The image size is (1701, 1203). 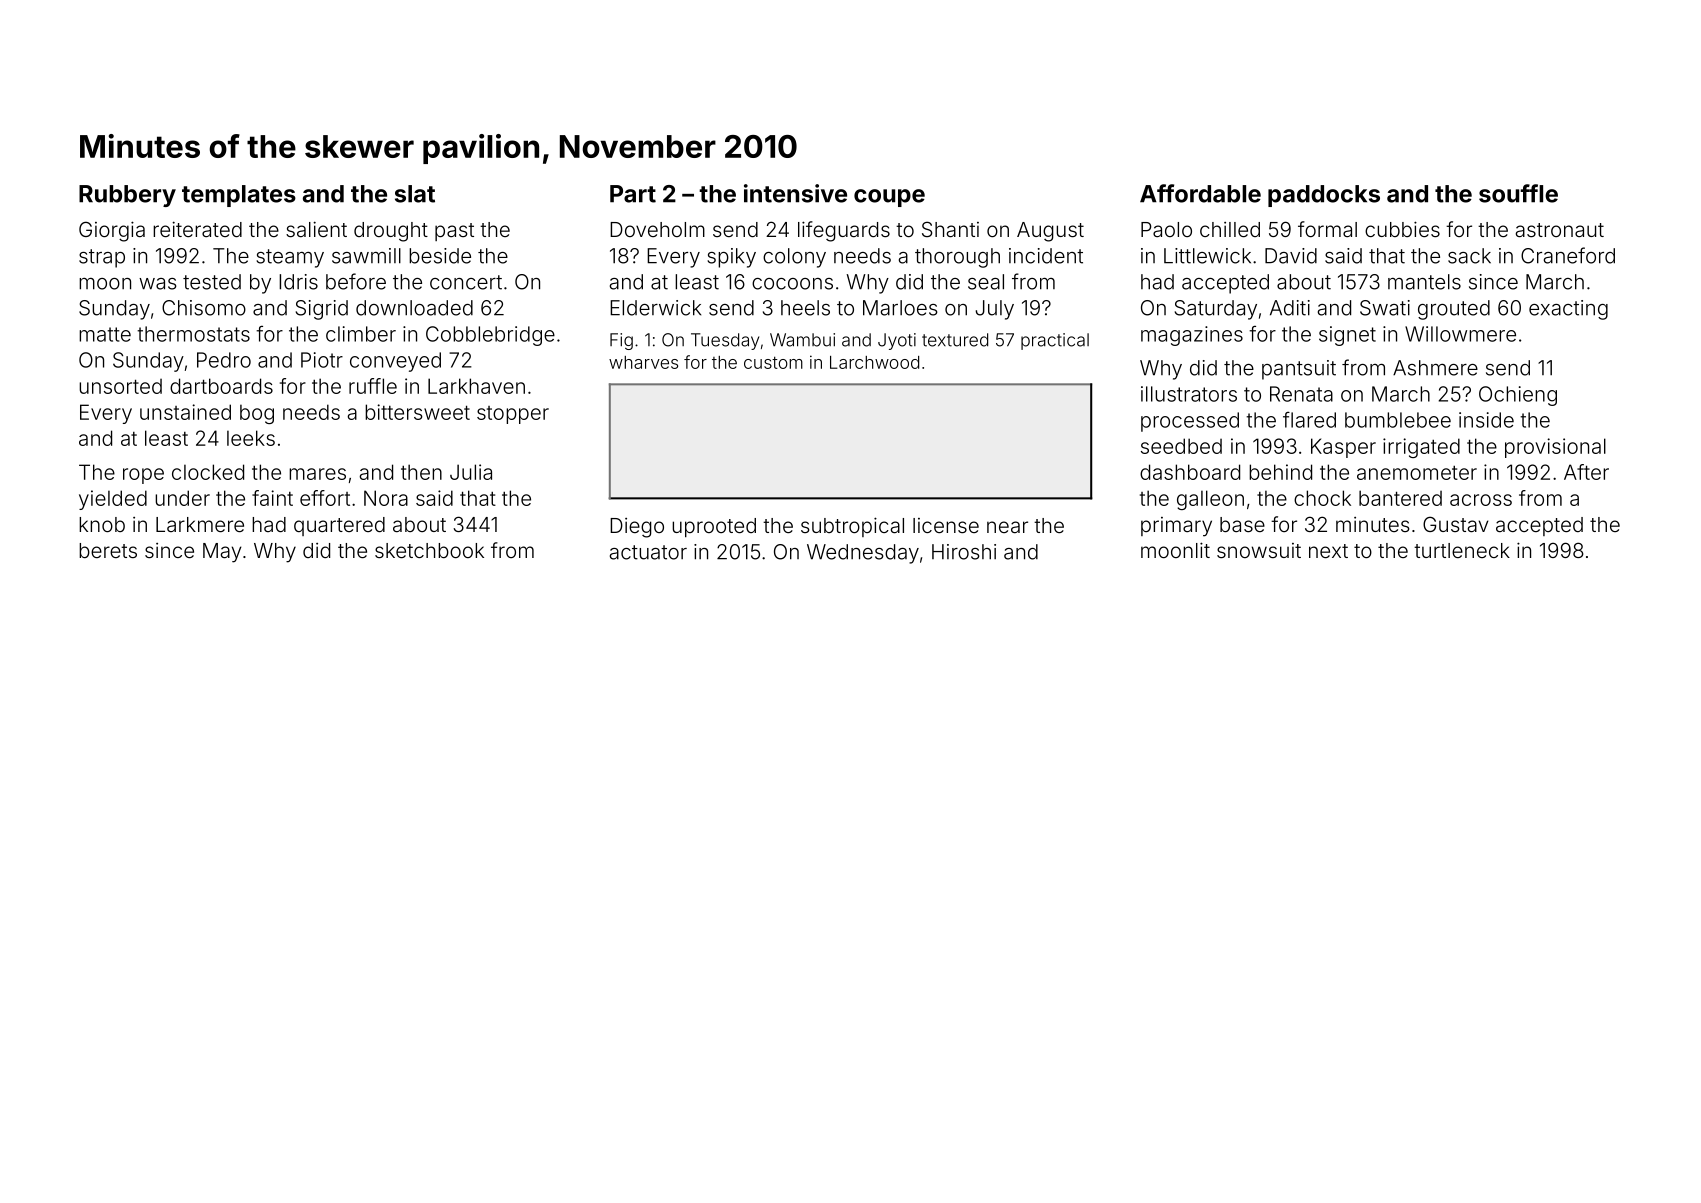 What do you see at coordinates (1210, 500) in the document?
I see `galleon` at bounding box center [1210, 500].
